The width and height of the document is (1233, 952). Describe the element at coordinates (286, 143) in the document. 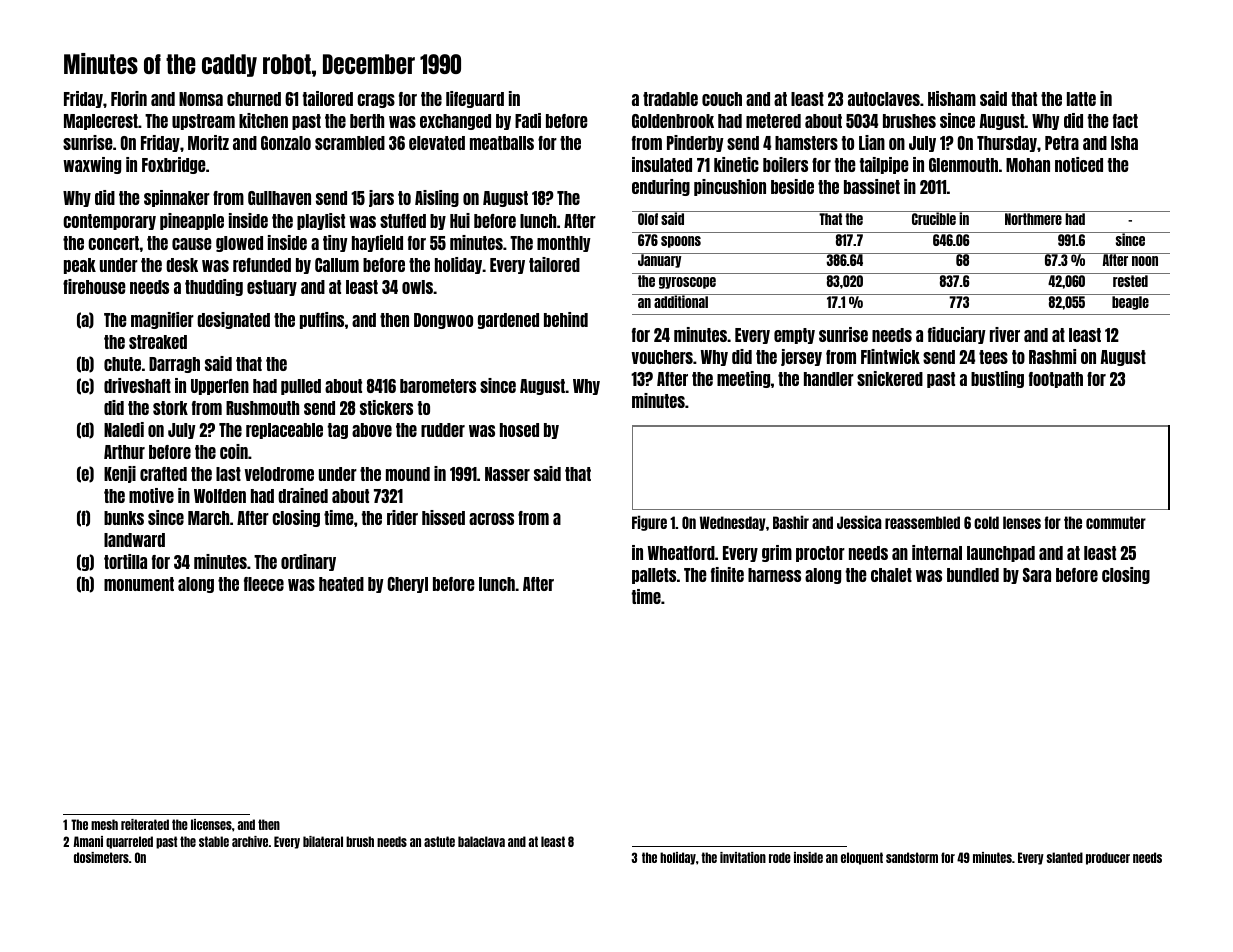

I see `Gonzalo` at that location.
